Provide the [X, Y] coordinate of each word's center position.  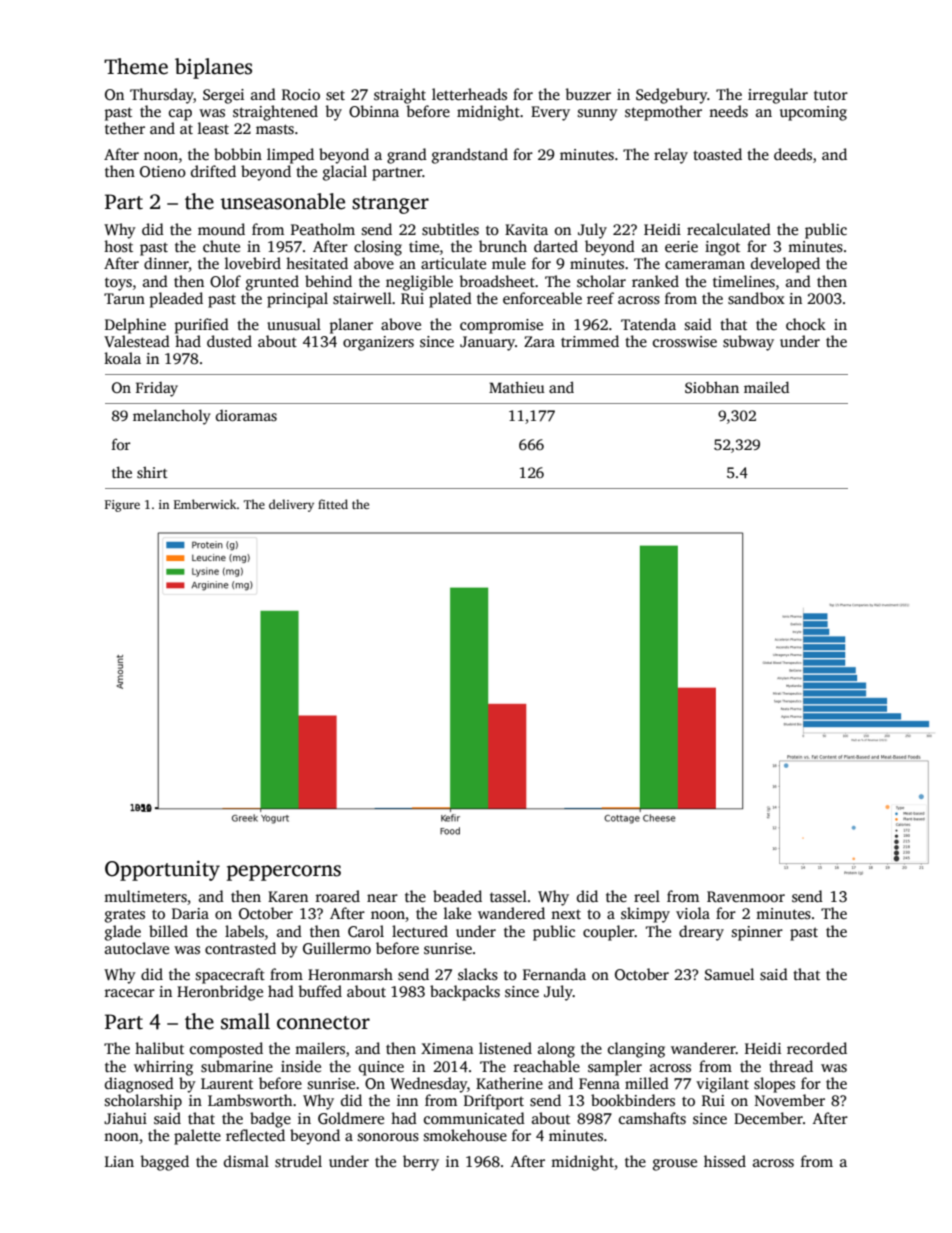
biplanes [213, 68]
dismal [246, 1161]
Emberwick [205, 504]
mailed [766, 387]
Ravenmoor [746, 896]
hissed [725, 1161]
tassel [508, 896]
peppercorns [284, 873]
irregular [778, 96]
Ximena [447, 1048]
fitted [333, 504]
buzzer [588, 94]
